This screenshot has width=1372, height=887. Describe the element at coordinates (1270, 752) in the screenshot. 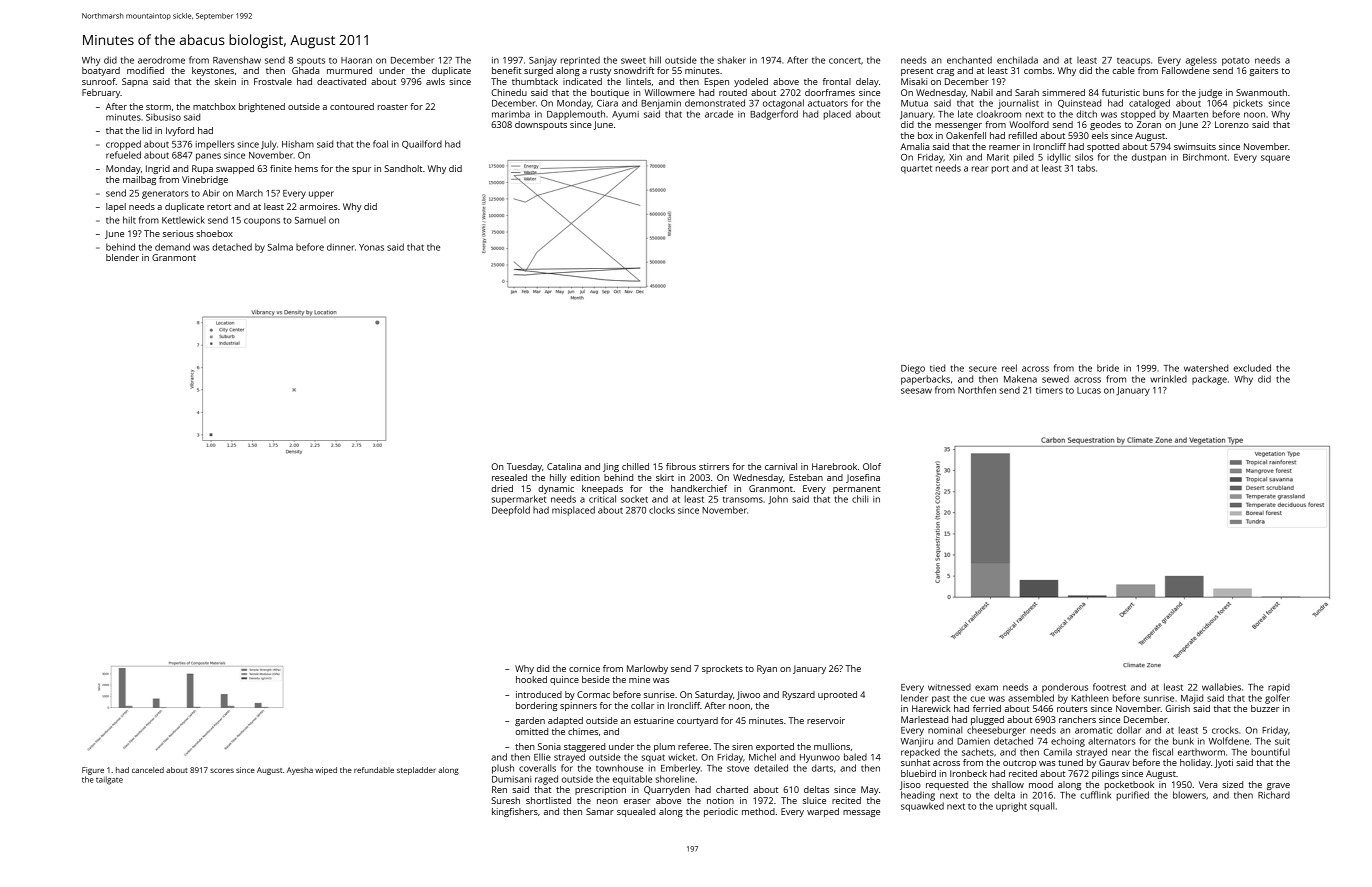

I see `bountiful` at that location.
